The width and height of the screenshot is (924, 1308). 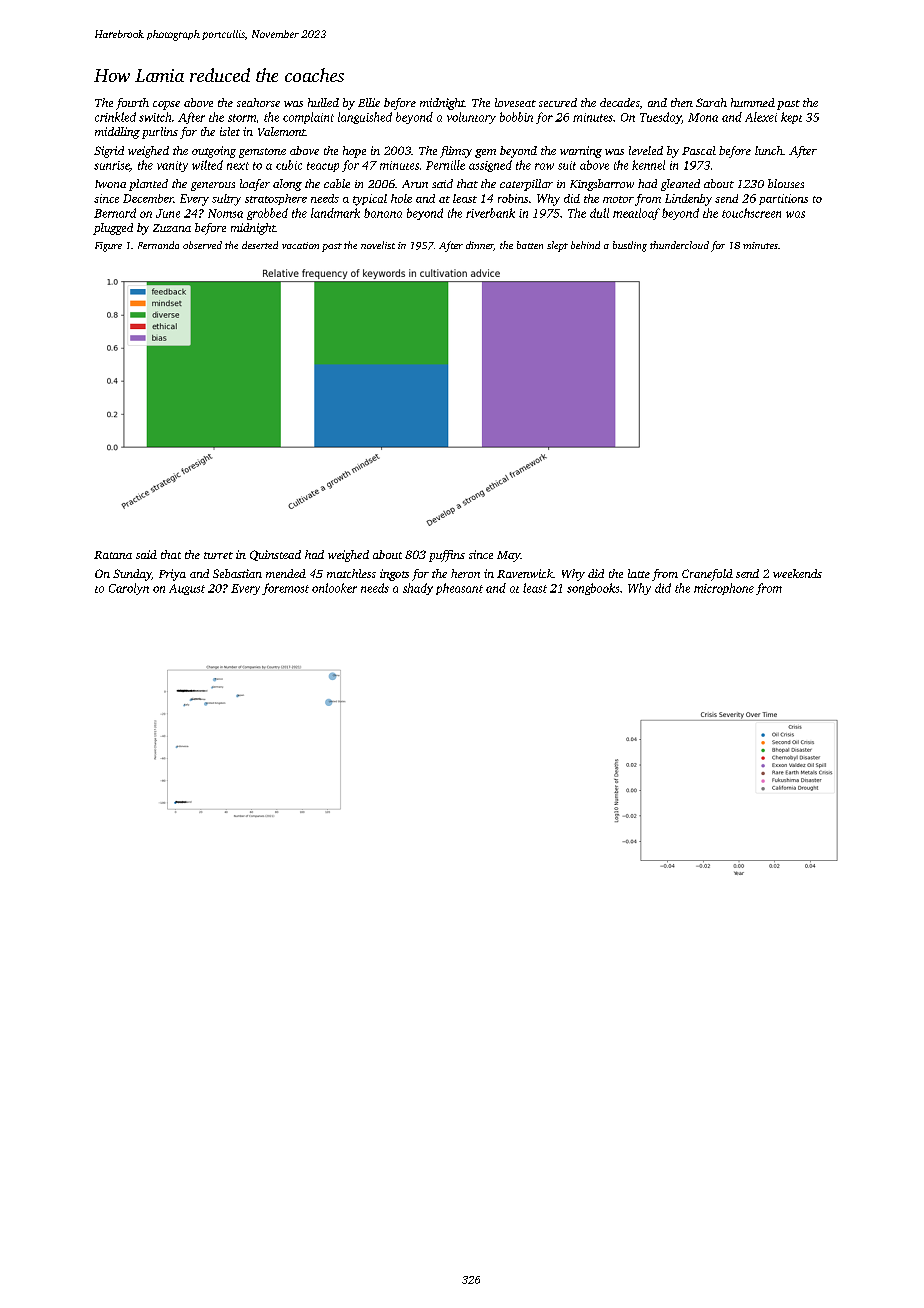 What do you see at coordinates (630, 246) in the screenshot?
I see `bustling` at bounding box center [630, 246].
